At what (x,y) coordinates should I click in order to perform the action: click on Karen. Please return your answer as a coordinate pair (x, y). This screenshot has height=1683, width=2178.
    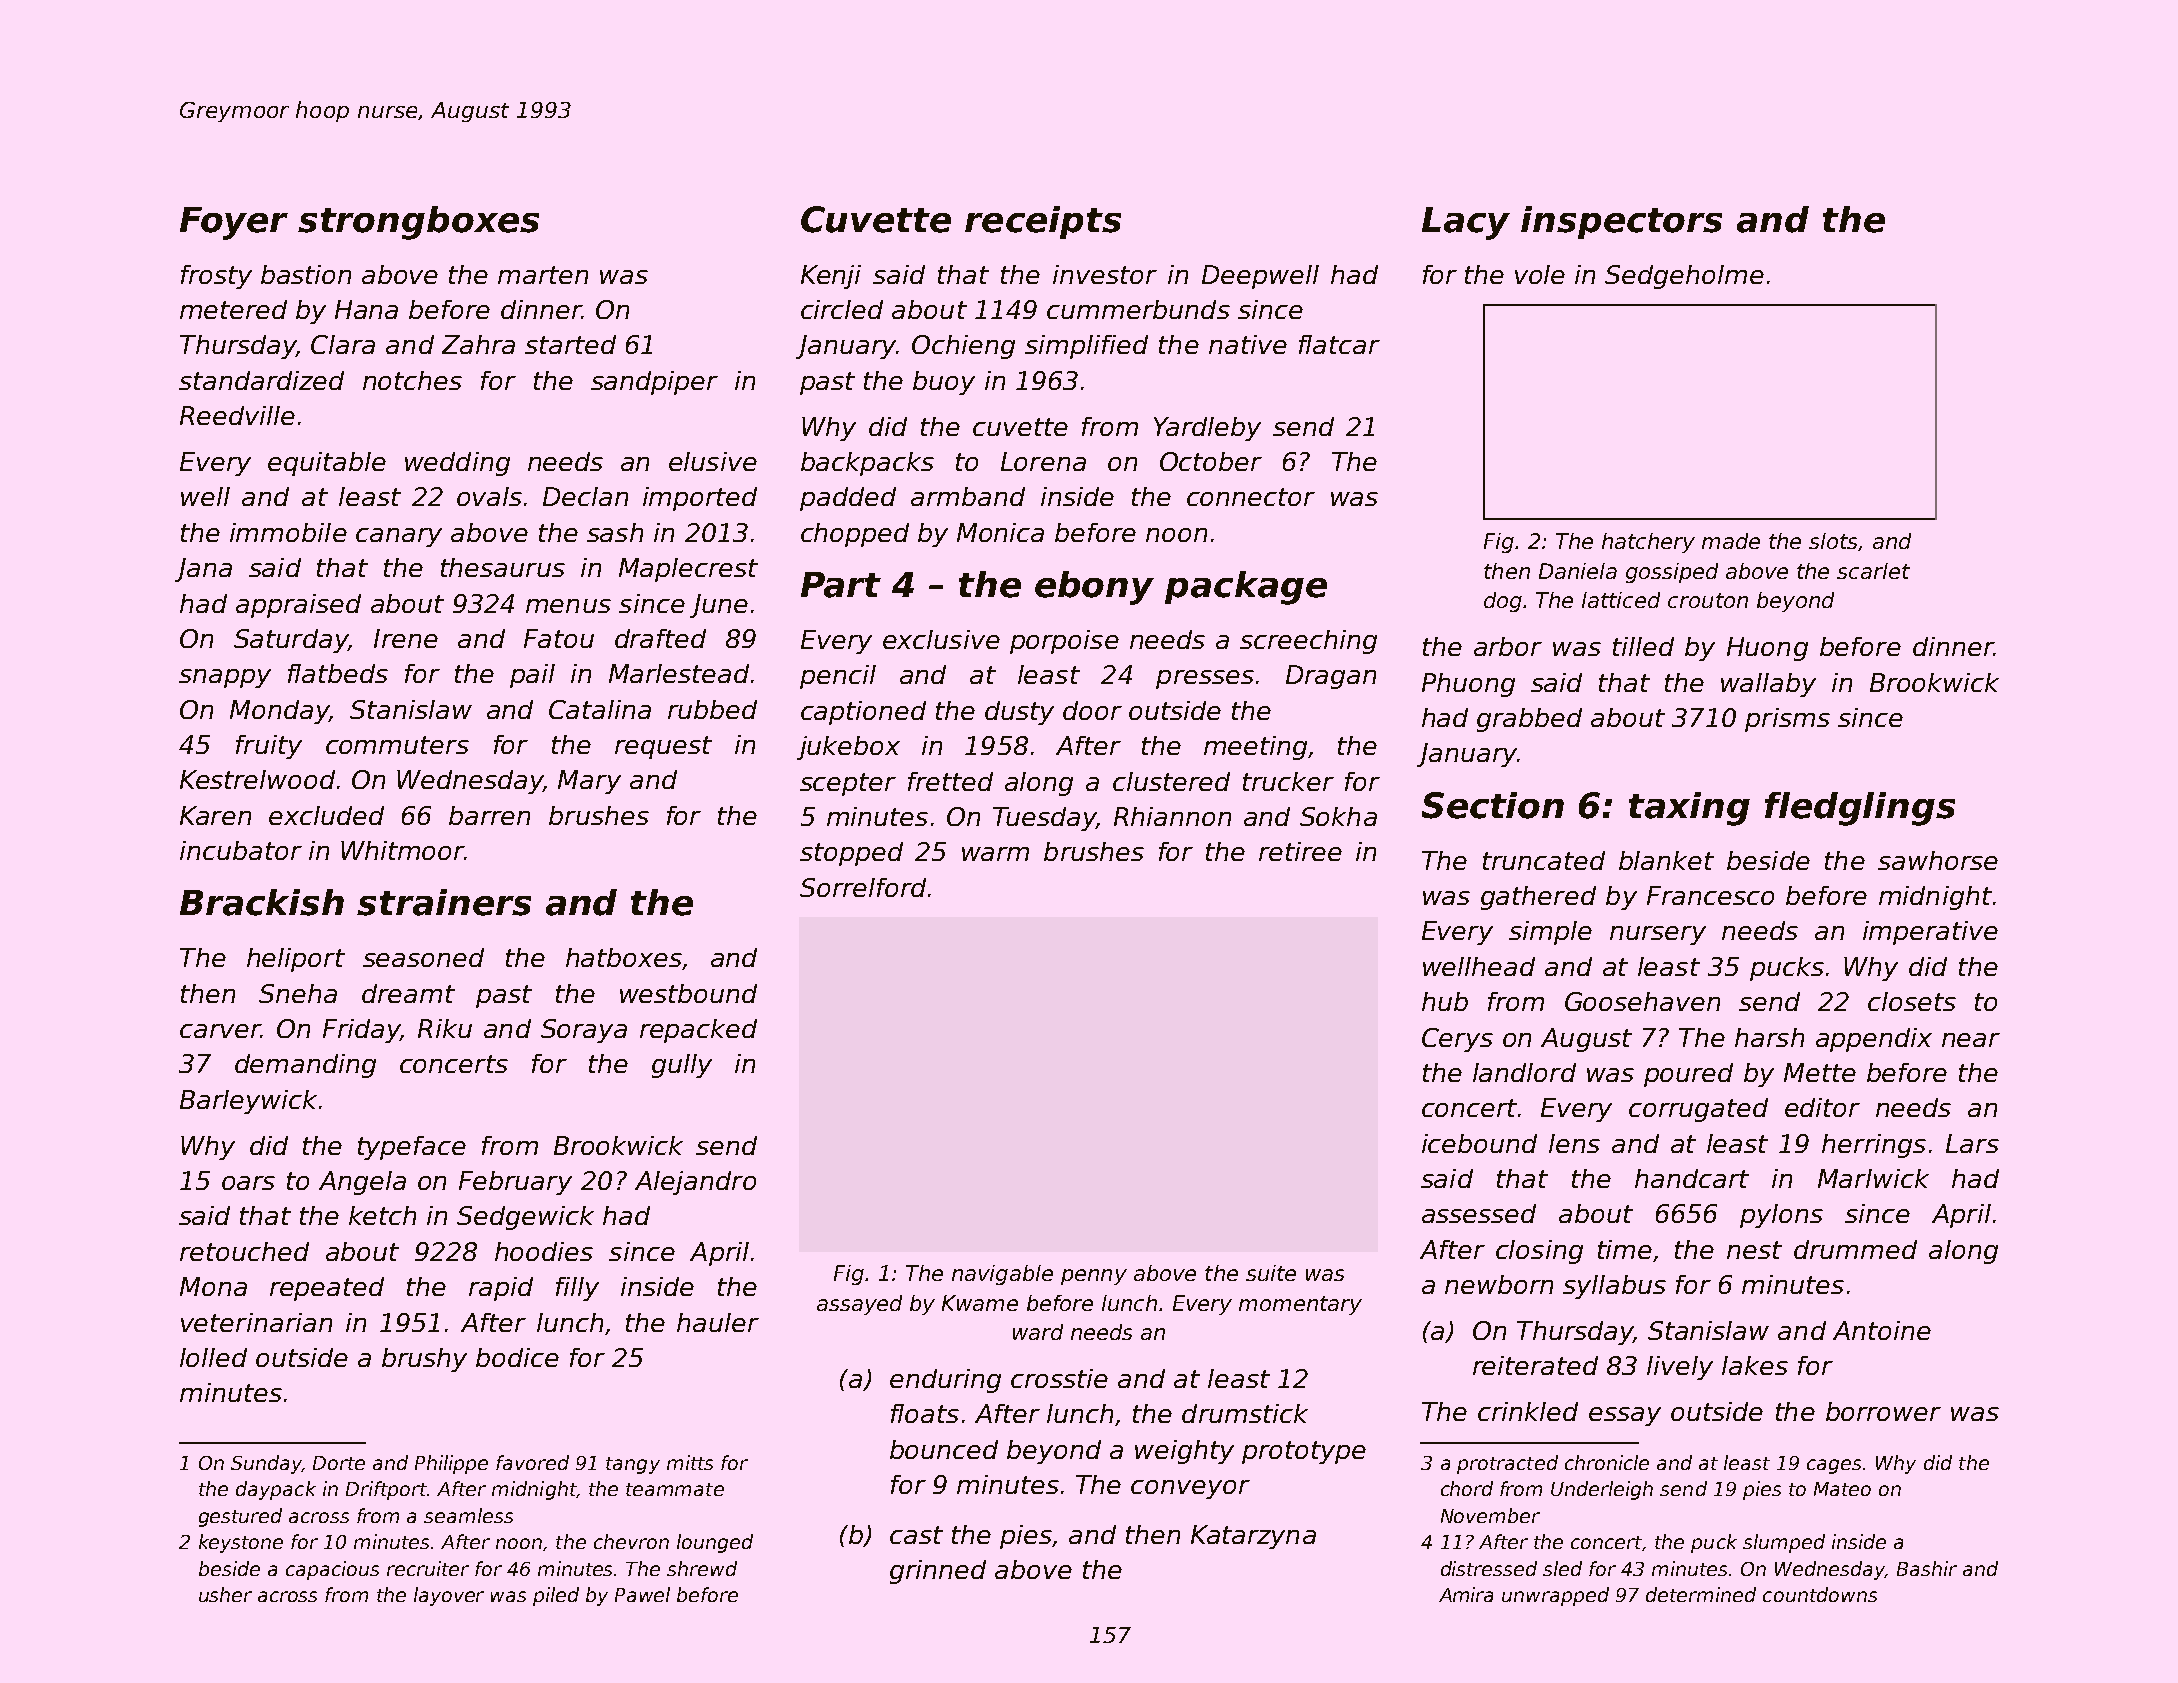
    Looking at the image, I should click on (215, 815).
